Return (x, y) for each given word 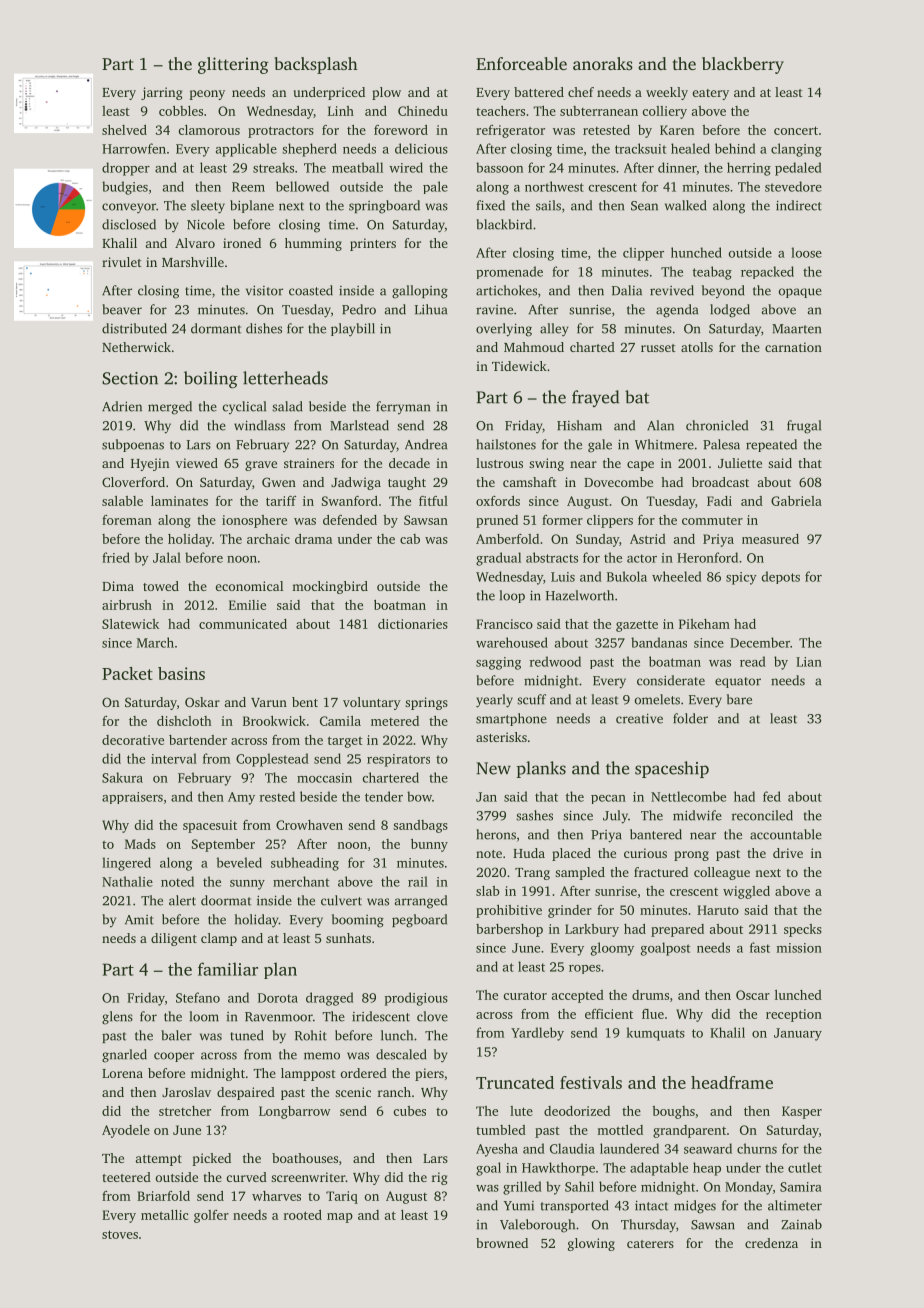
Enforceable (521, 63)
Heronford (707, 557)
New (493, 768)
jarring (162, 93)
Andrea (426, 444)
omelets (657, 699)
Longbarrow (295, 1112)
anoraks (603, 63)
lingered (126, 864)
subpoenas (133, 445)
